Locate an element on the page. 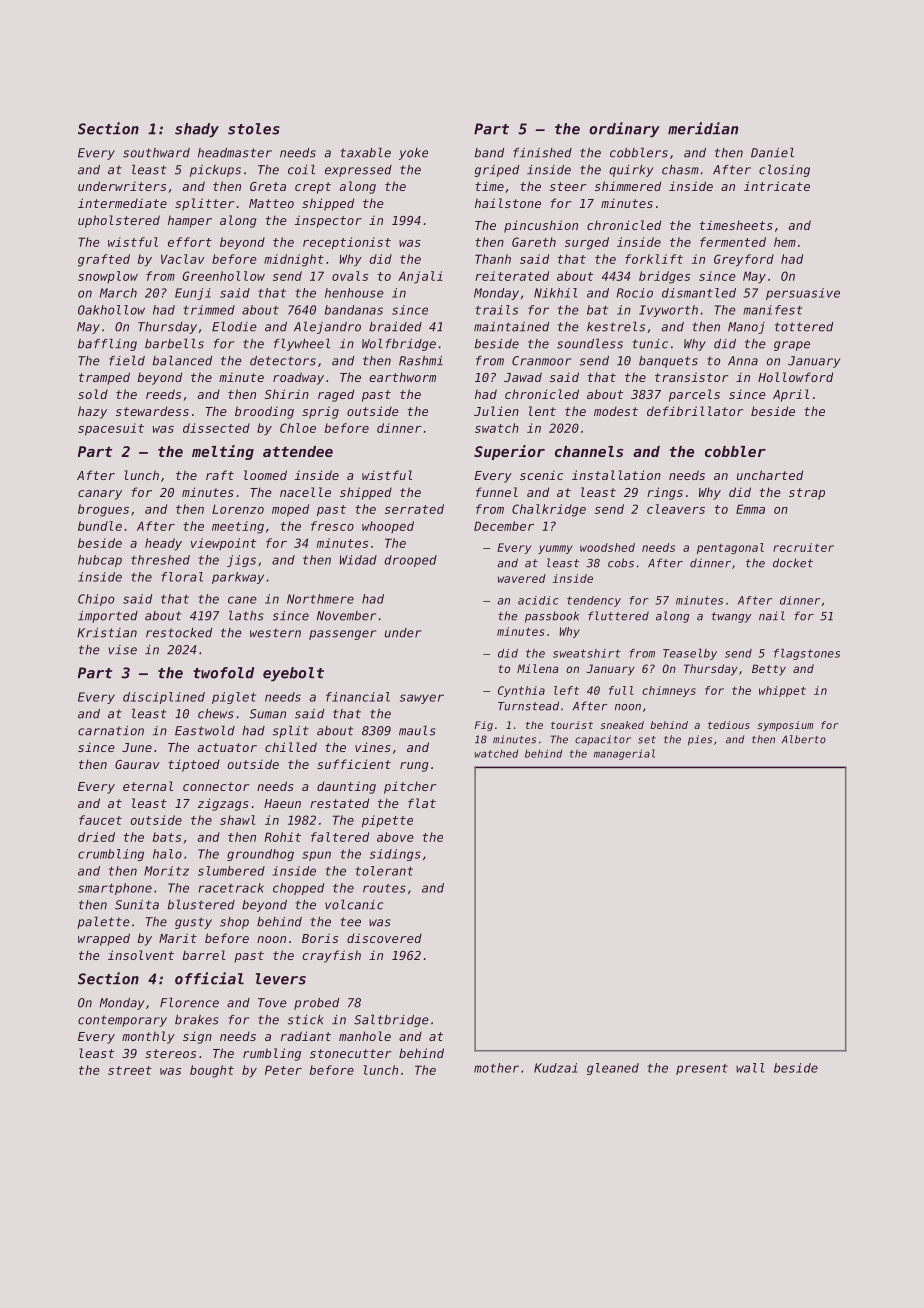 The image size is (924, 1308). bought is located at coordinates (212, 1071).
